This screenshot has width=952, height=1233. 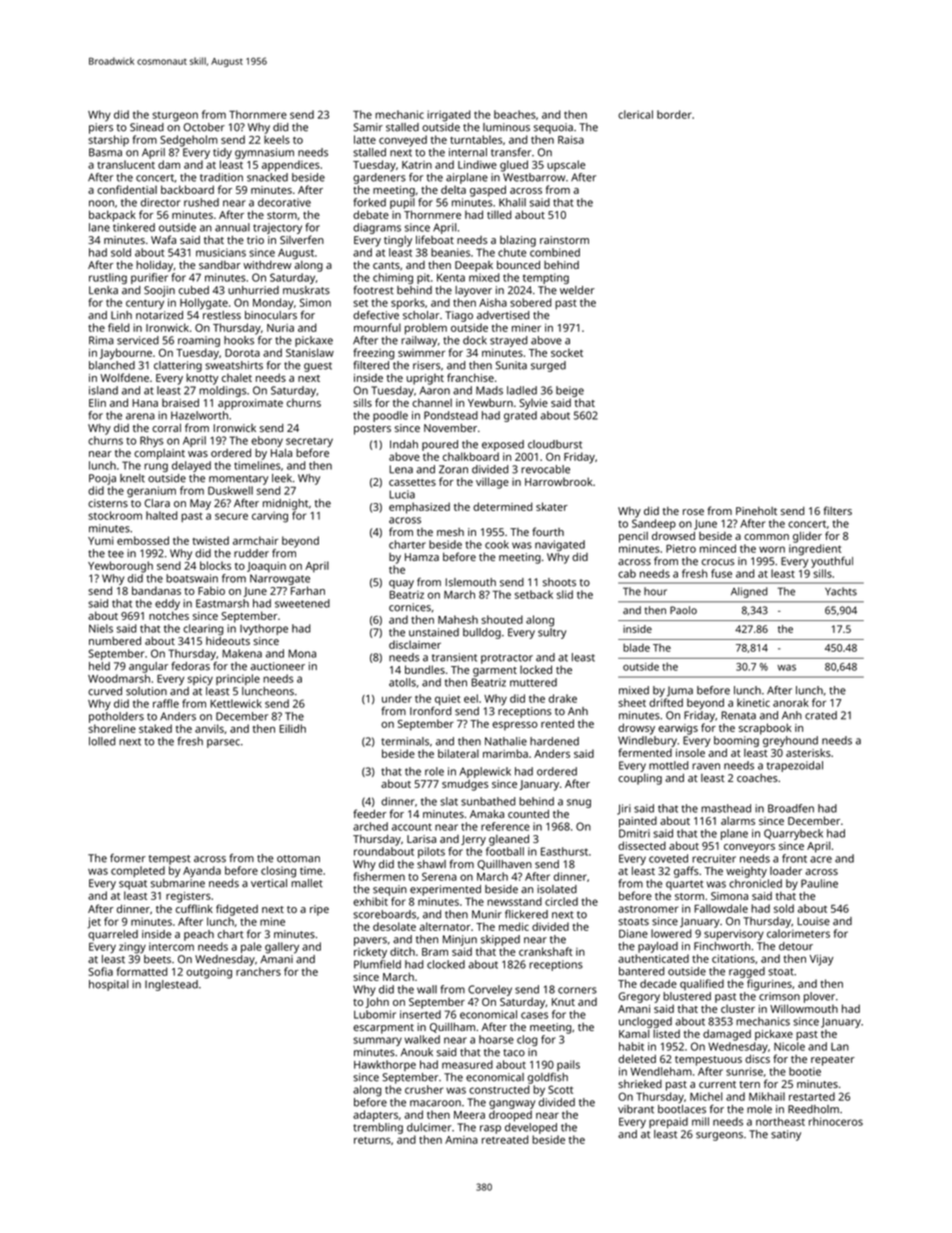 I want to click on clerical, so click(x=635, y=114).
